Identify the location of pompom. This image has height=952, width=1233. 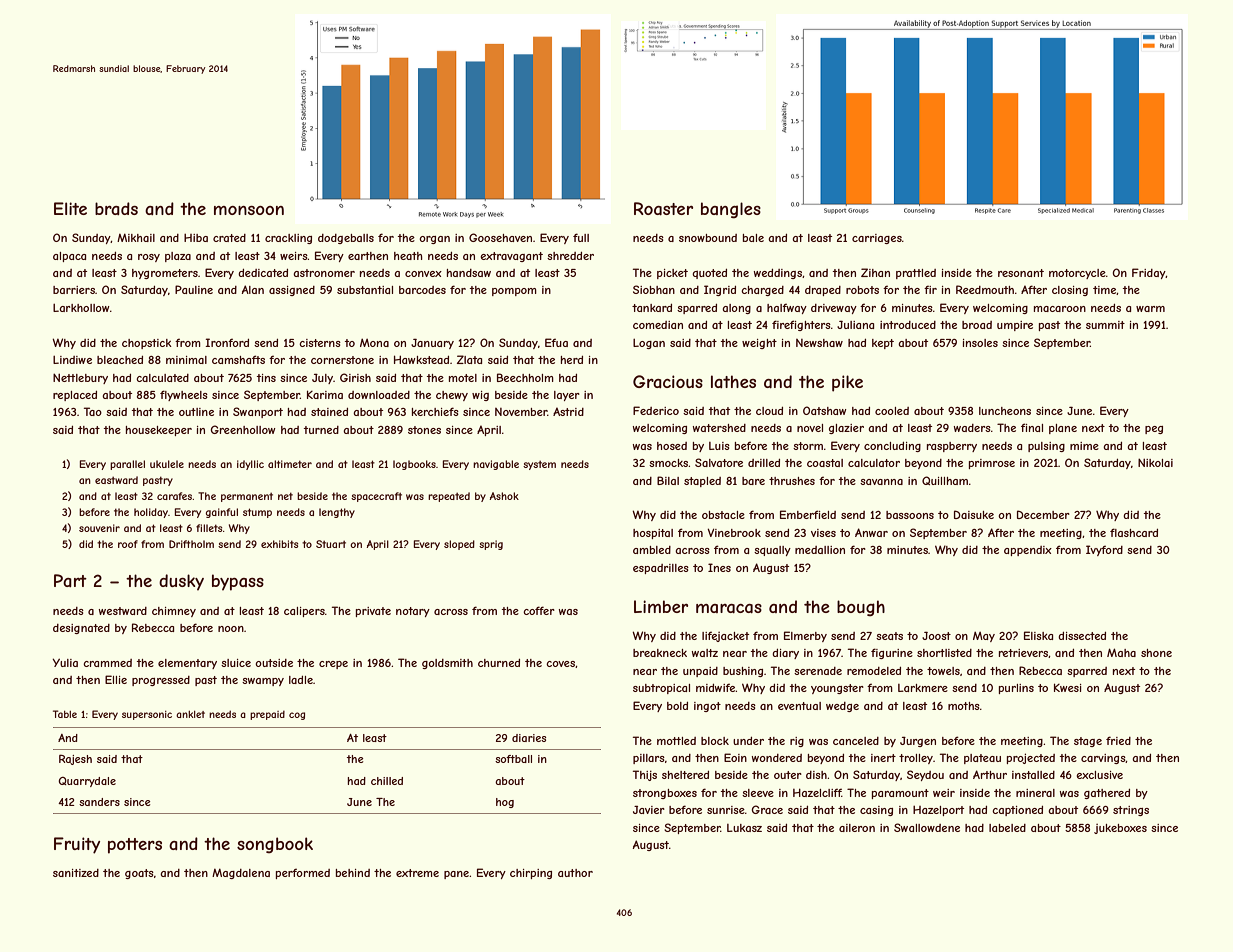
(514, 292).
